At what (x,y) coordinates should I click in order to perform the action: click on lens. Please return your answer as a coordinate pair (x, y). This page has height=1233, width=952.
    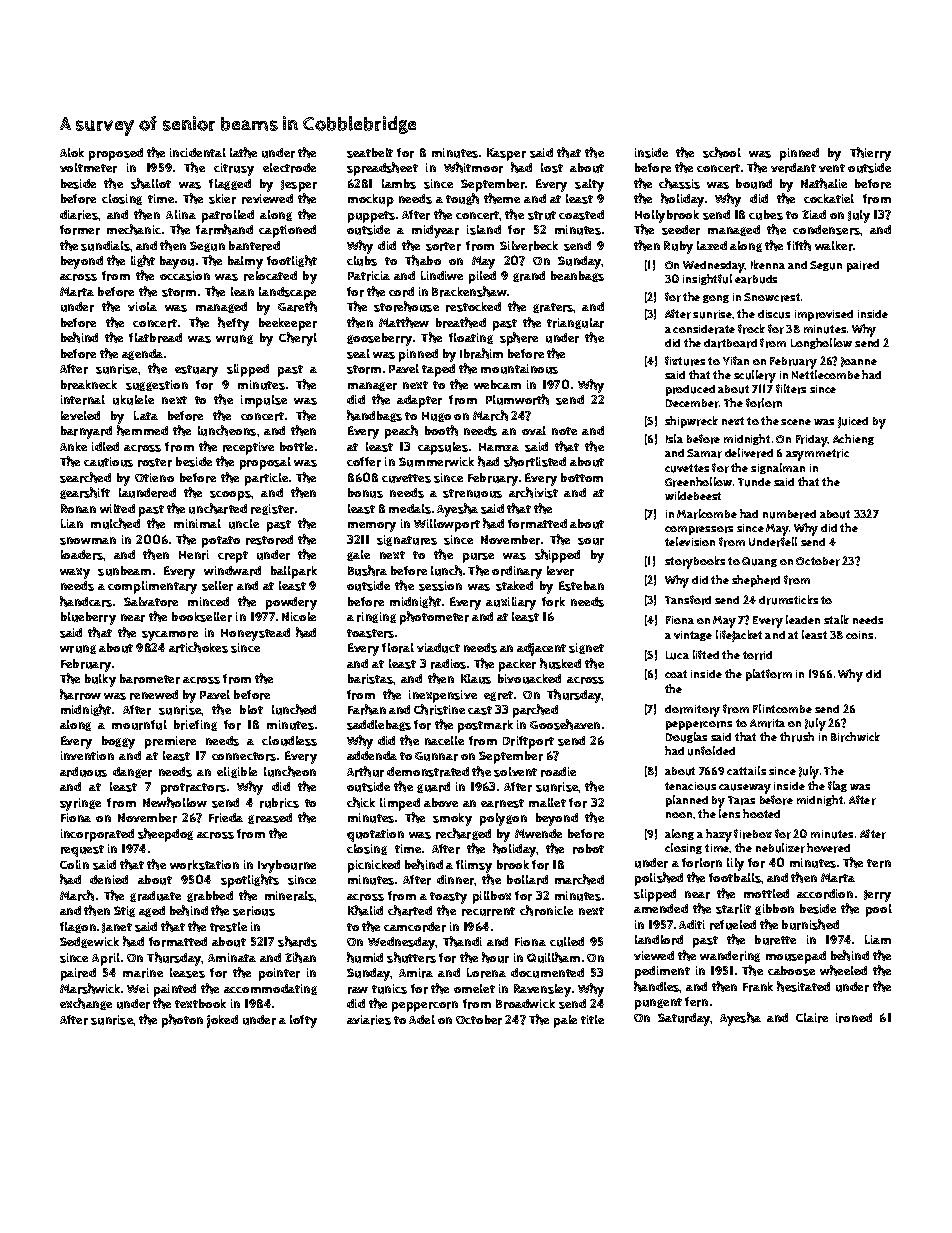
    Looking at the image, I should click on (729, 813).
